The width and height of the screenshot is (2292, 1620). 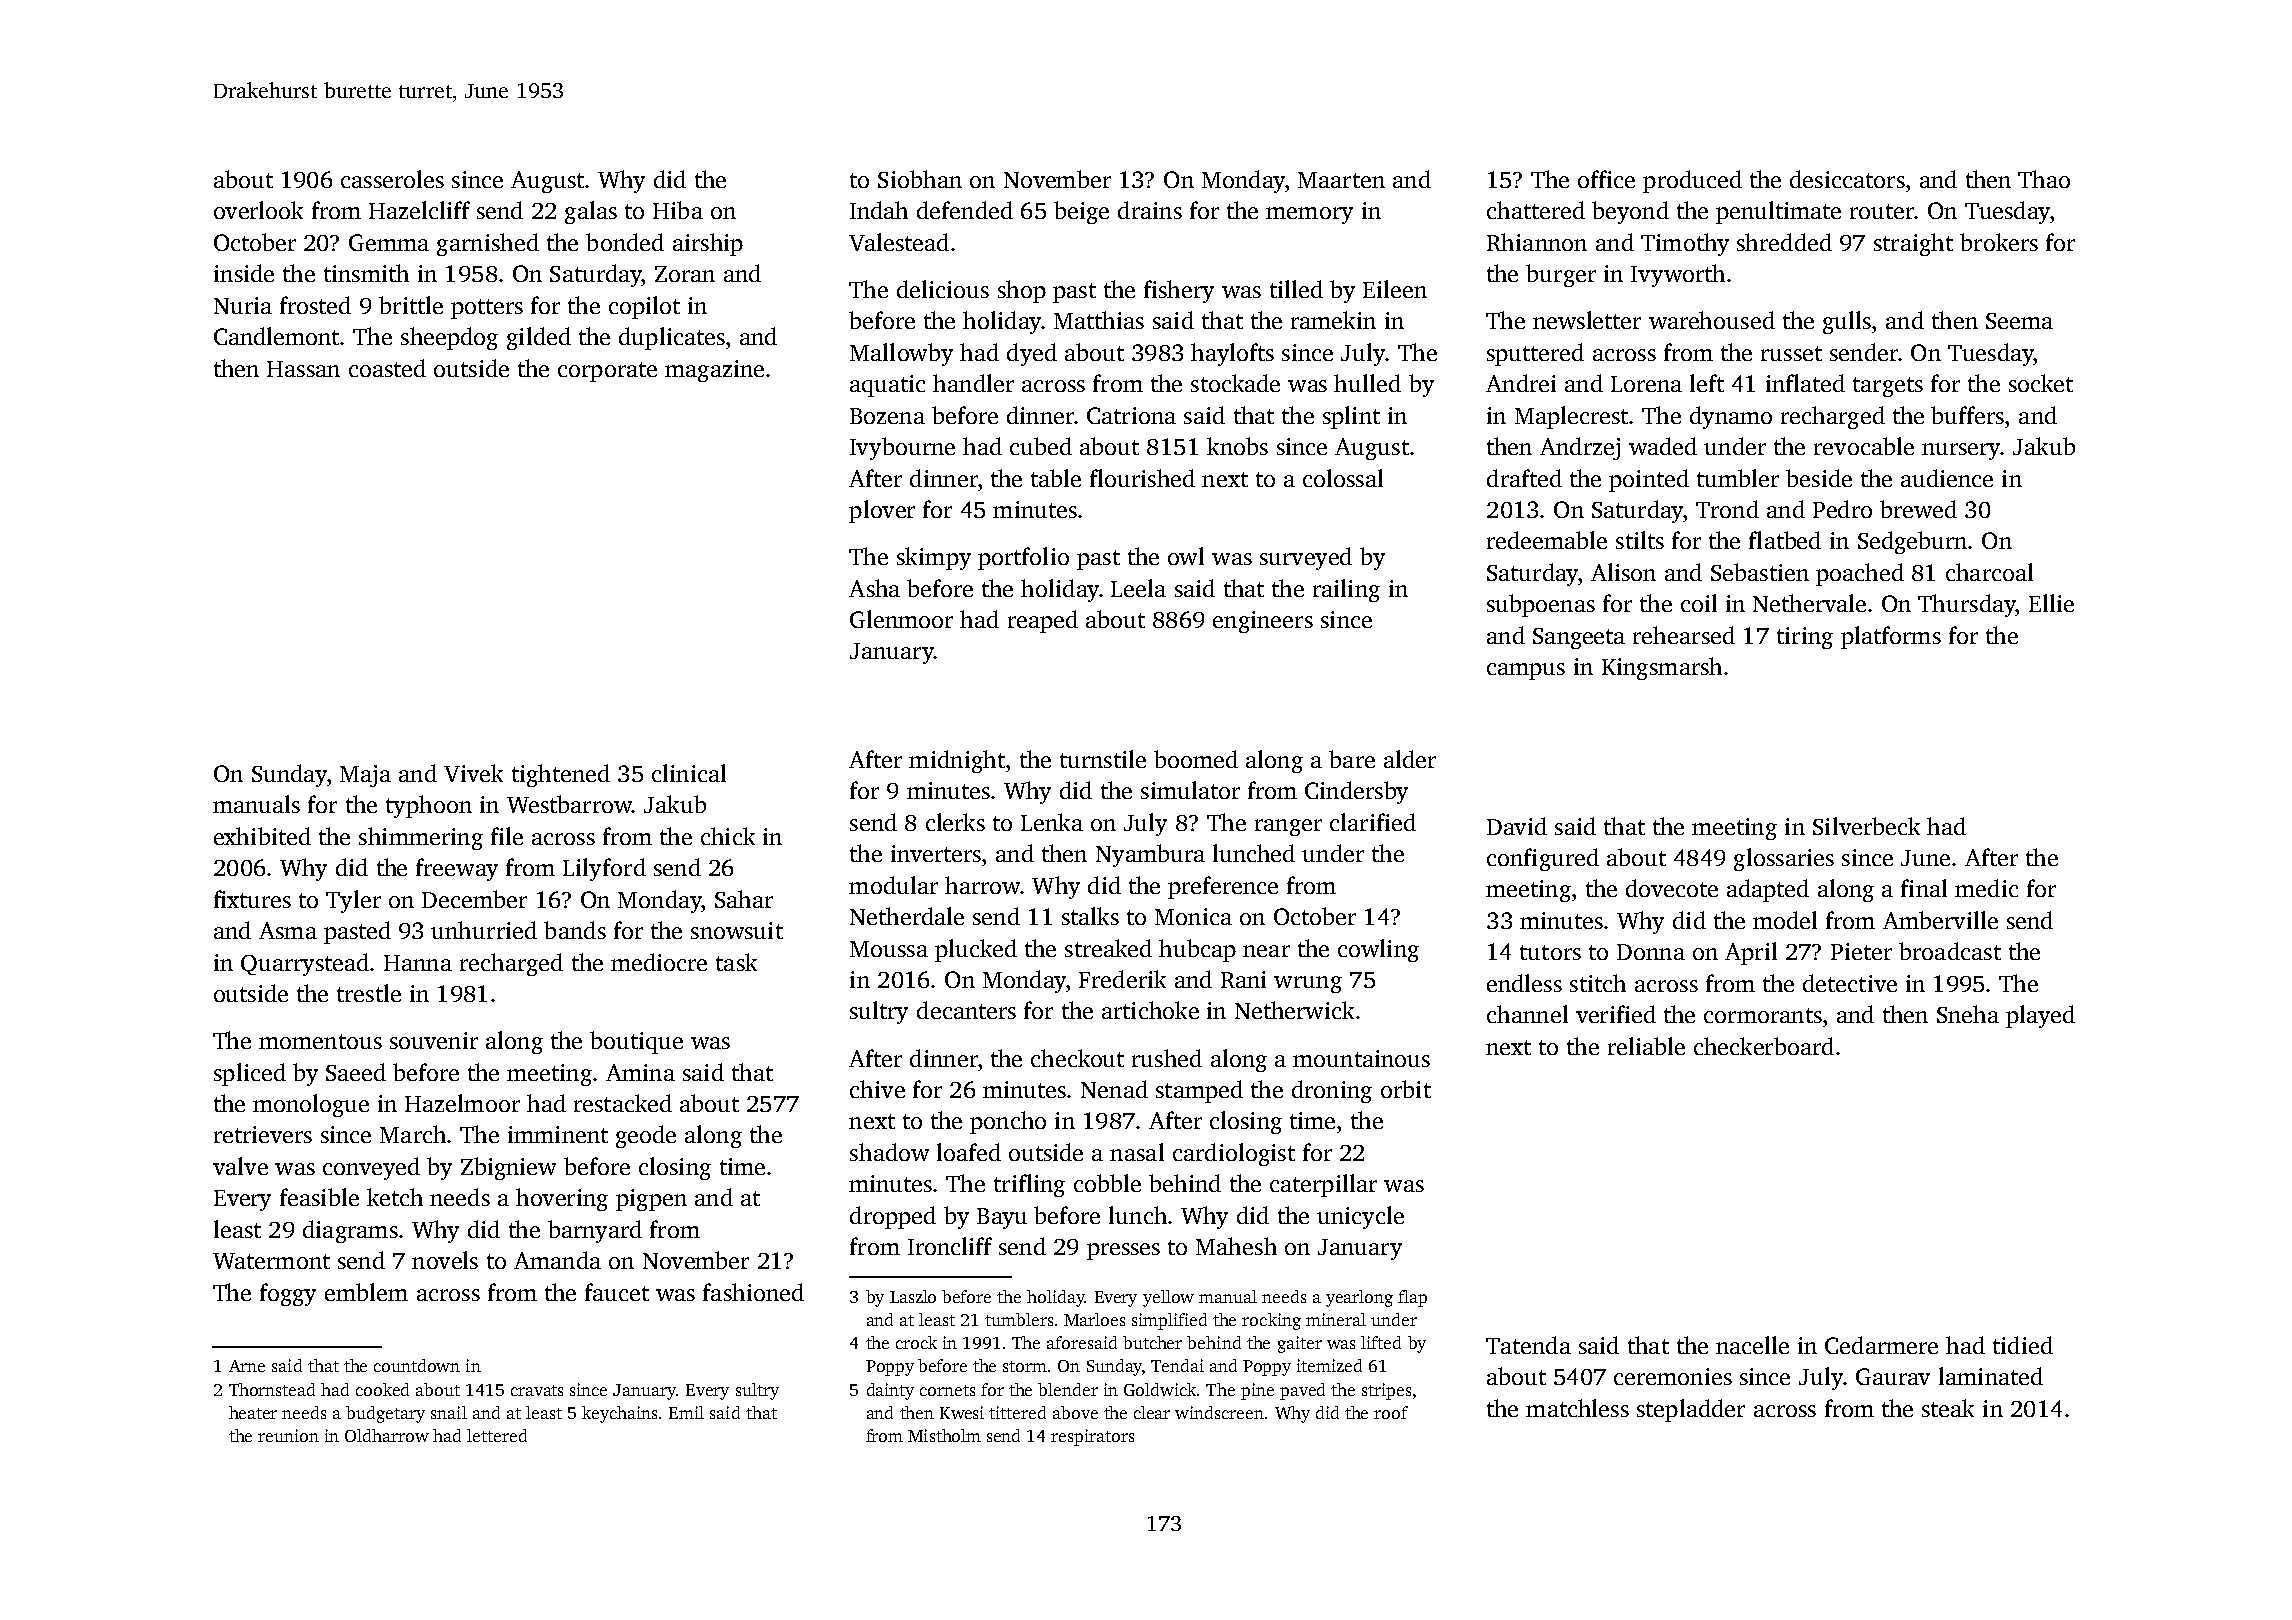 I want to click on Siobhan, so click(x=920, y=179).
